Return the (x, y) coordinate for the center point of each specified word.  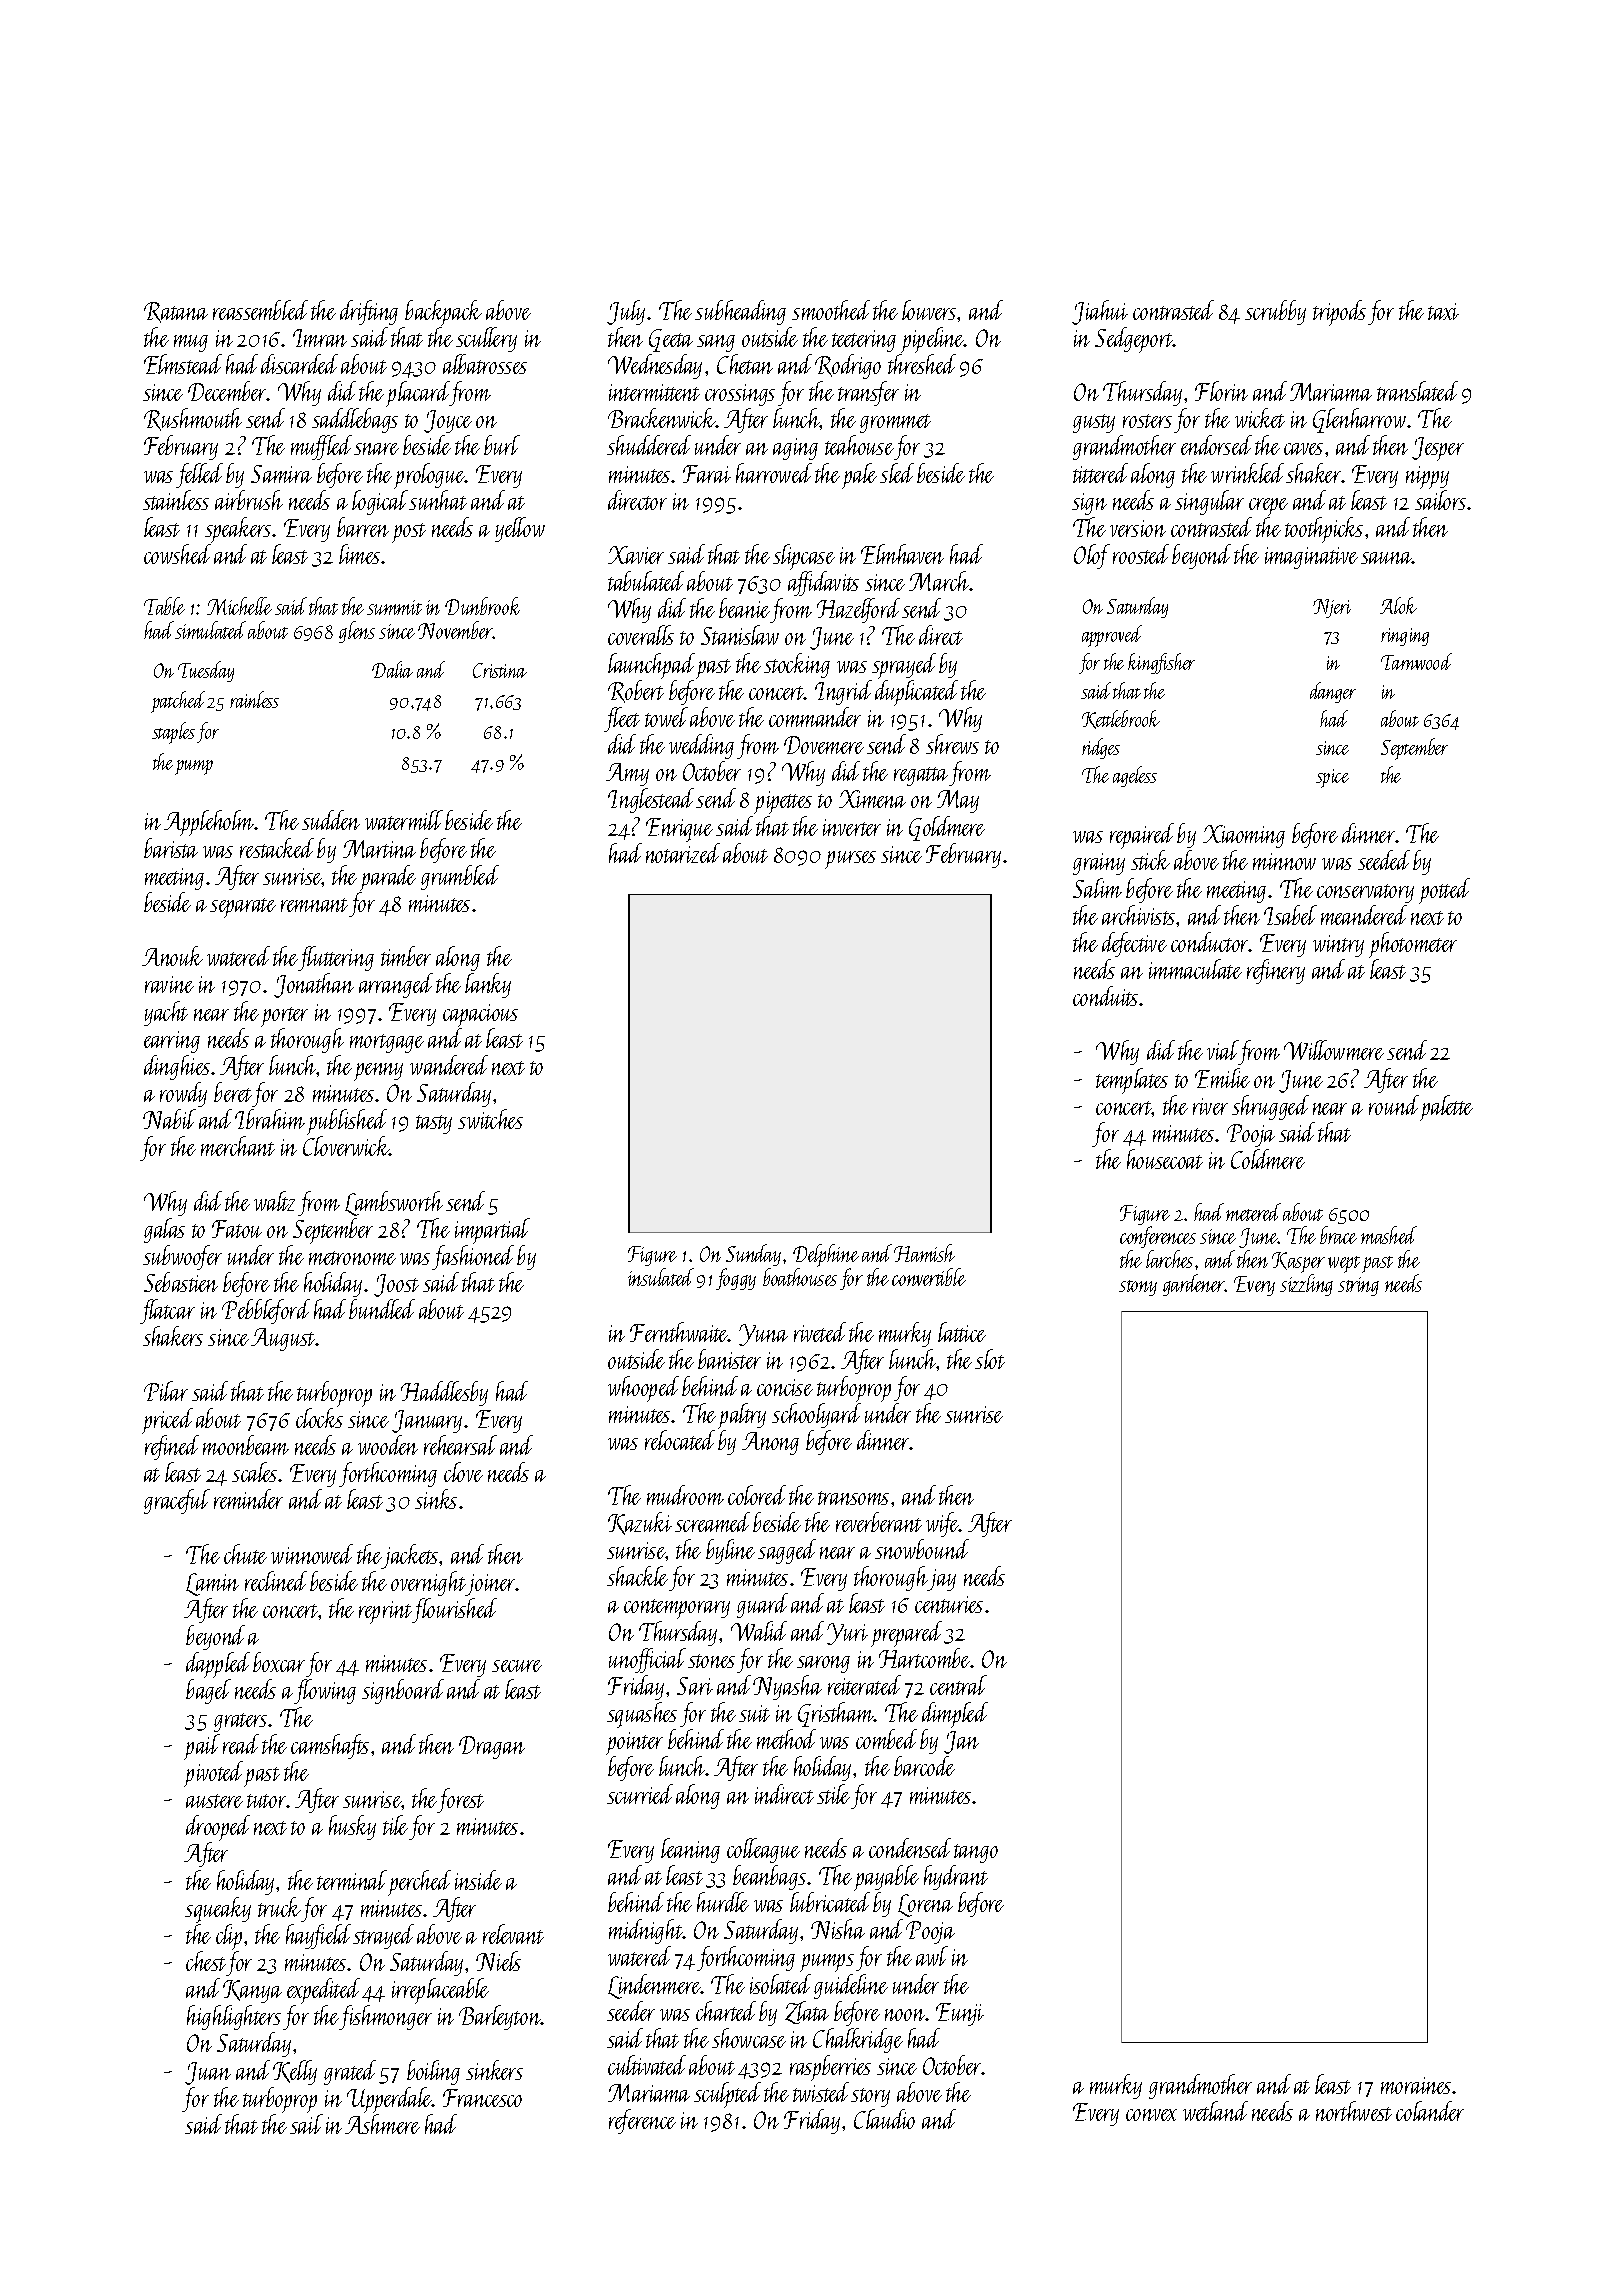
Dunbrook (482, 606)
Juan (208, 2073)
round (1394, 1105)
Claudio (884, 2119)
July (626, 312)
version (1138, 528)
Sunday (753, 1255)
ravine (169, 984)
